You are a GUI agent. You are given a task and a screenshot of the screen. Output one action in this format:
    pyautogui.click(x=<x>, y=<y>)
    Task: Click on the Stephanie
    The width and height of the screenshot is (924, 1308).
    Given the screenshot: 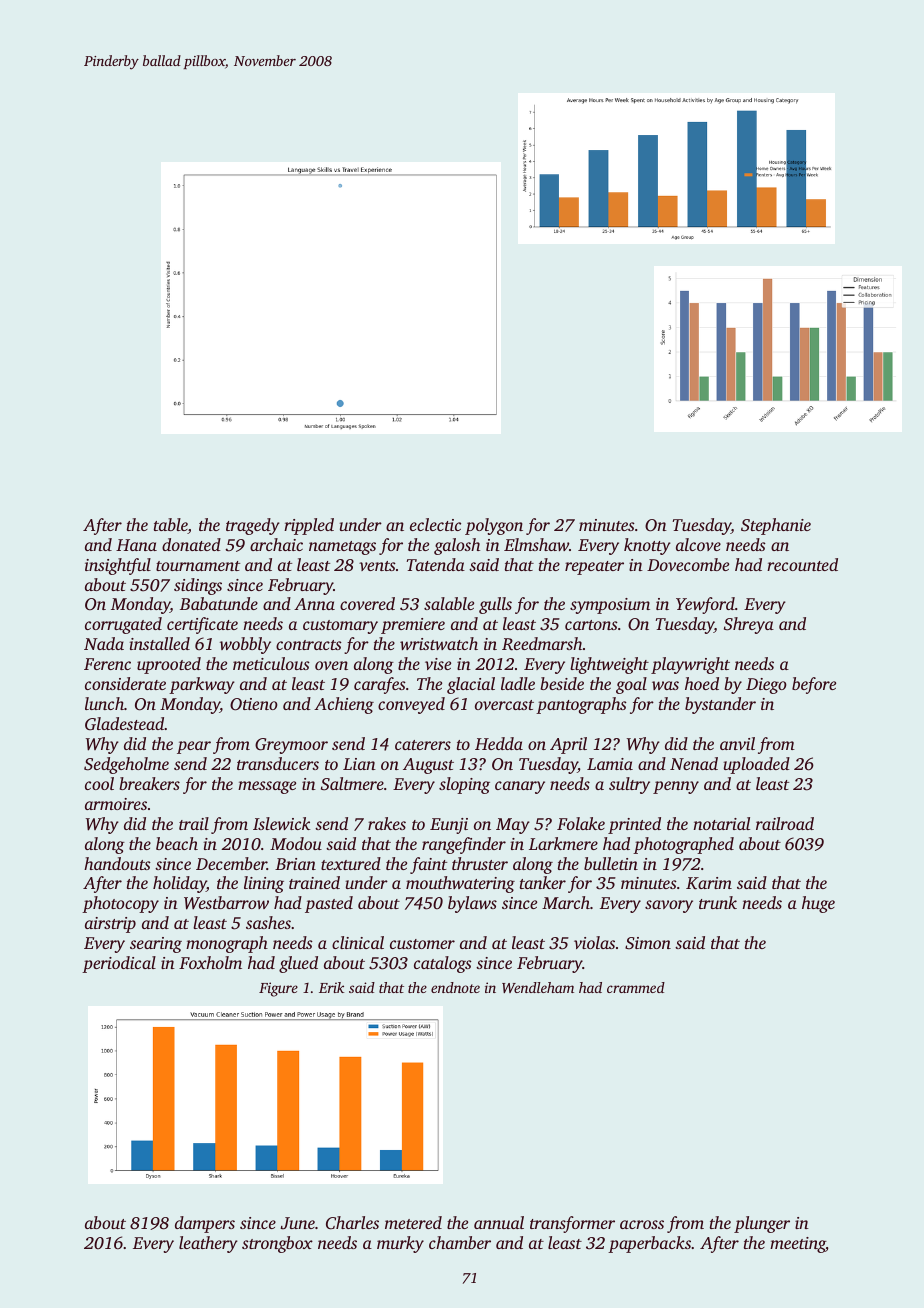 What is the action you would take?
    pyautogui.click(x=776, y=526)
